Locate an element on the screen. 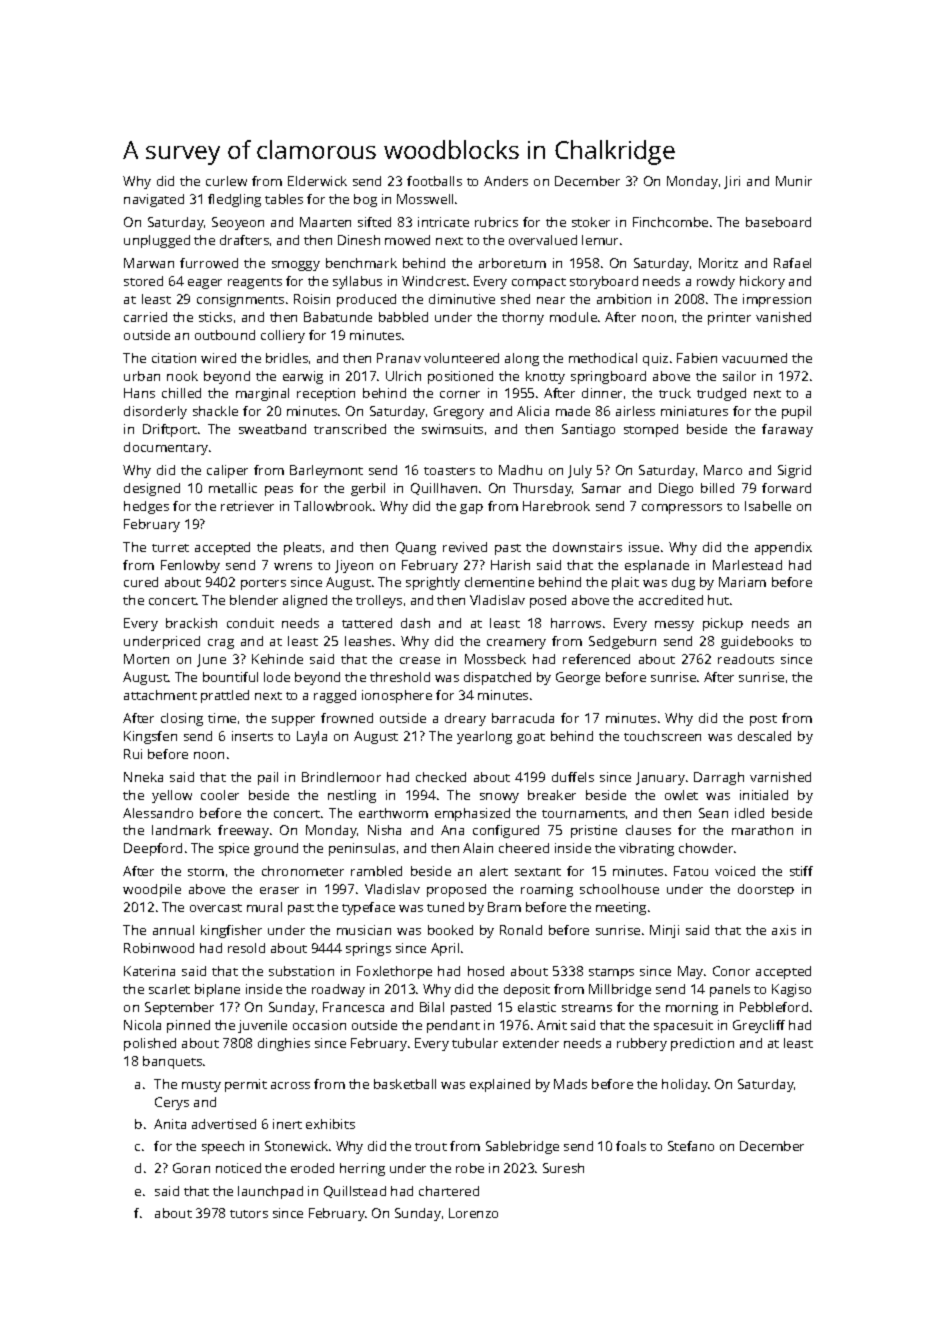  Kehinde is located at coordinates (277, 659).
